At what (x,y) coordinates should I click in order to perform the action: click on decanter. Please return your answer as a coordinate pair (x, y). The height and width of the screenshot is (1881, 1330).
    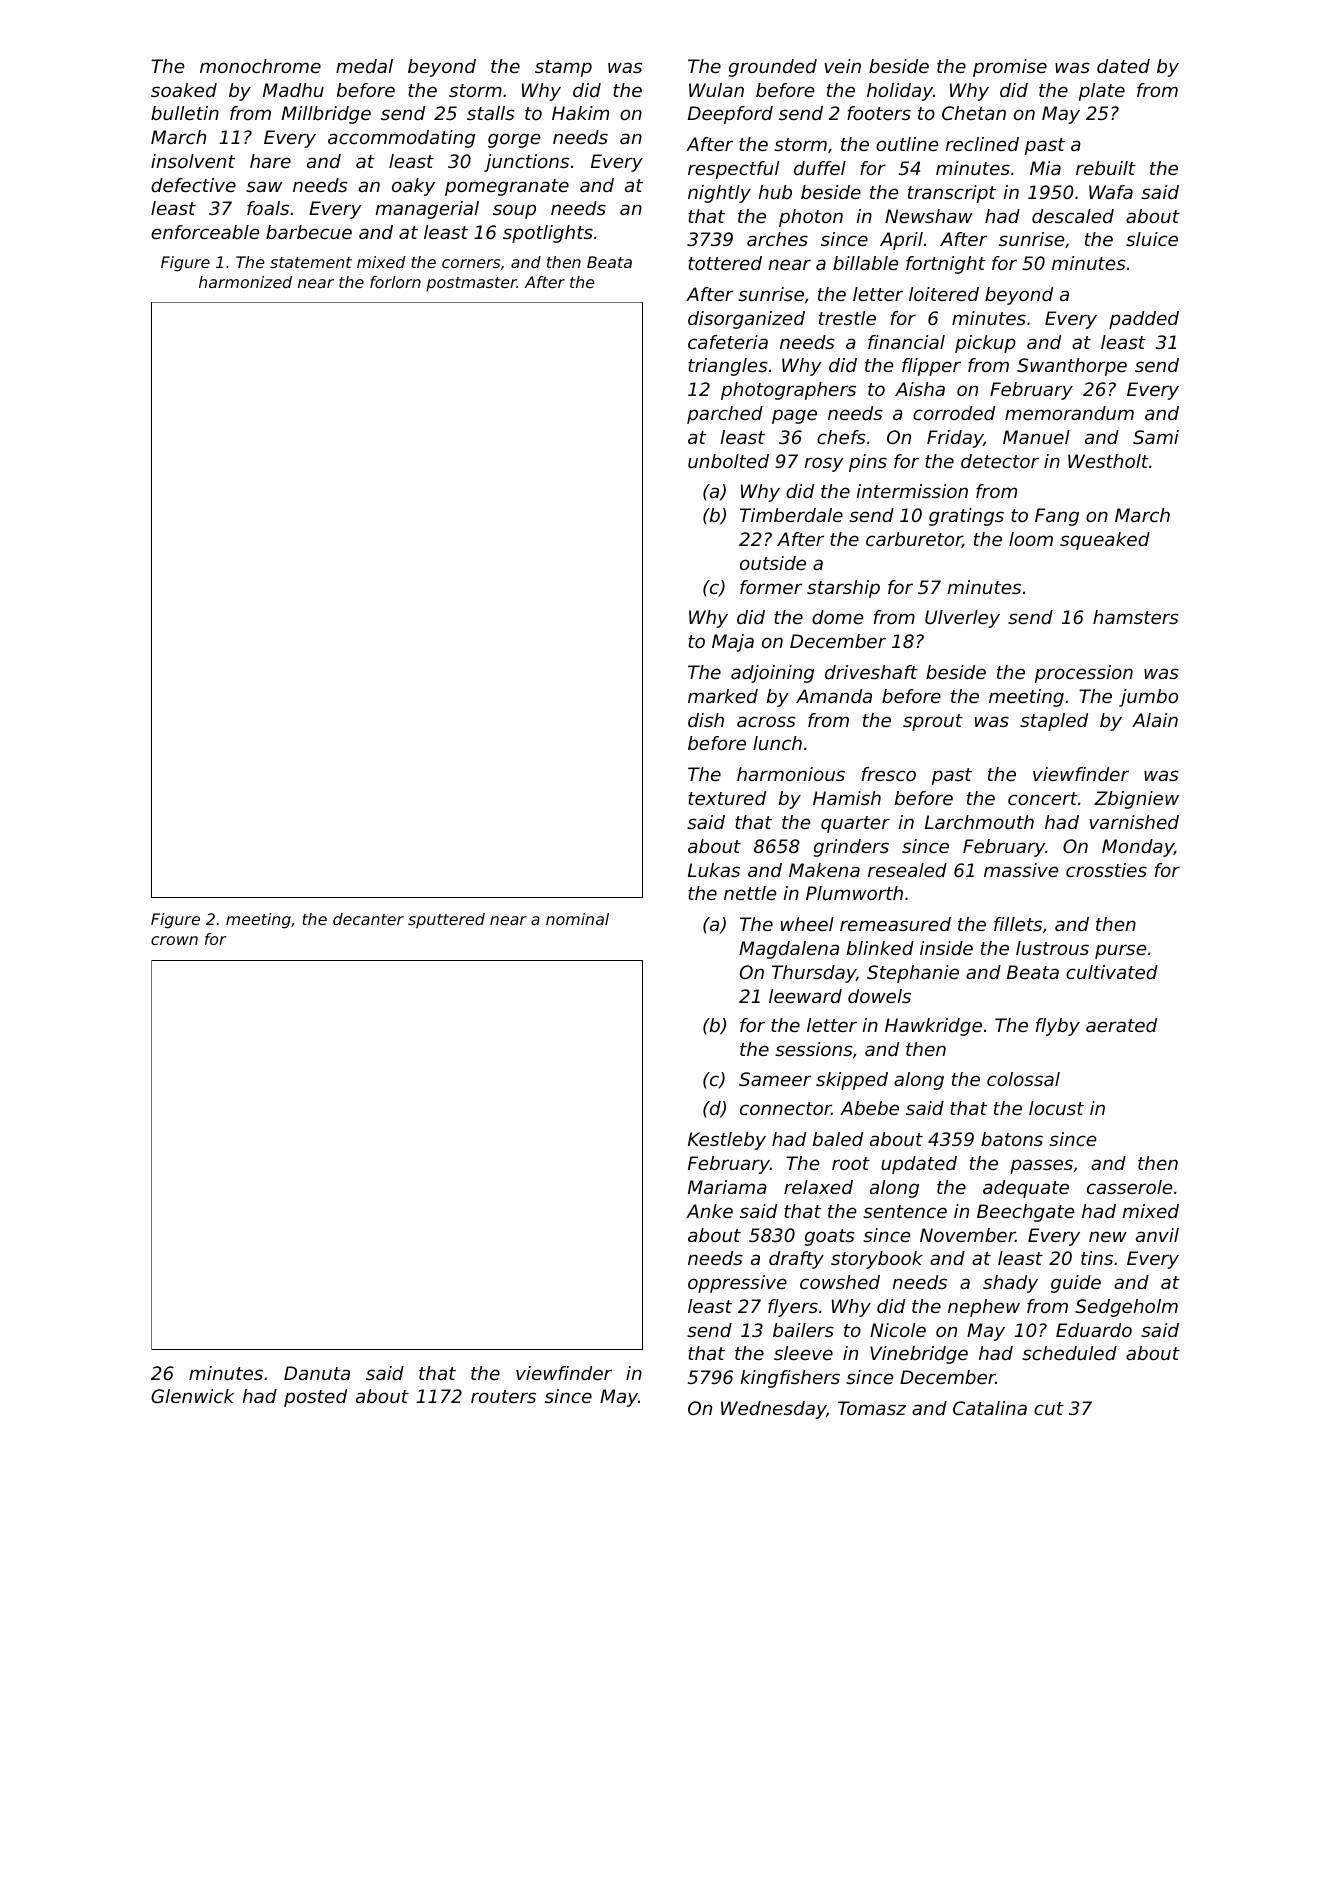
    Looking at the image, I should click on (368, 919).
